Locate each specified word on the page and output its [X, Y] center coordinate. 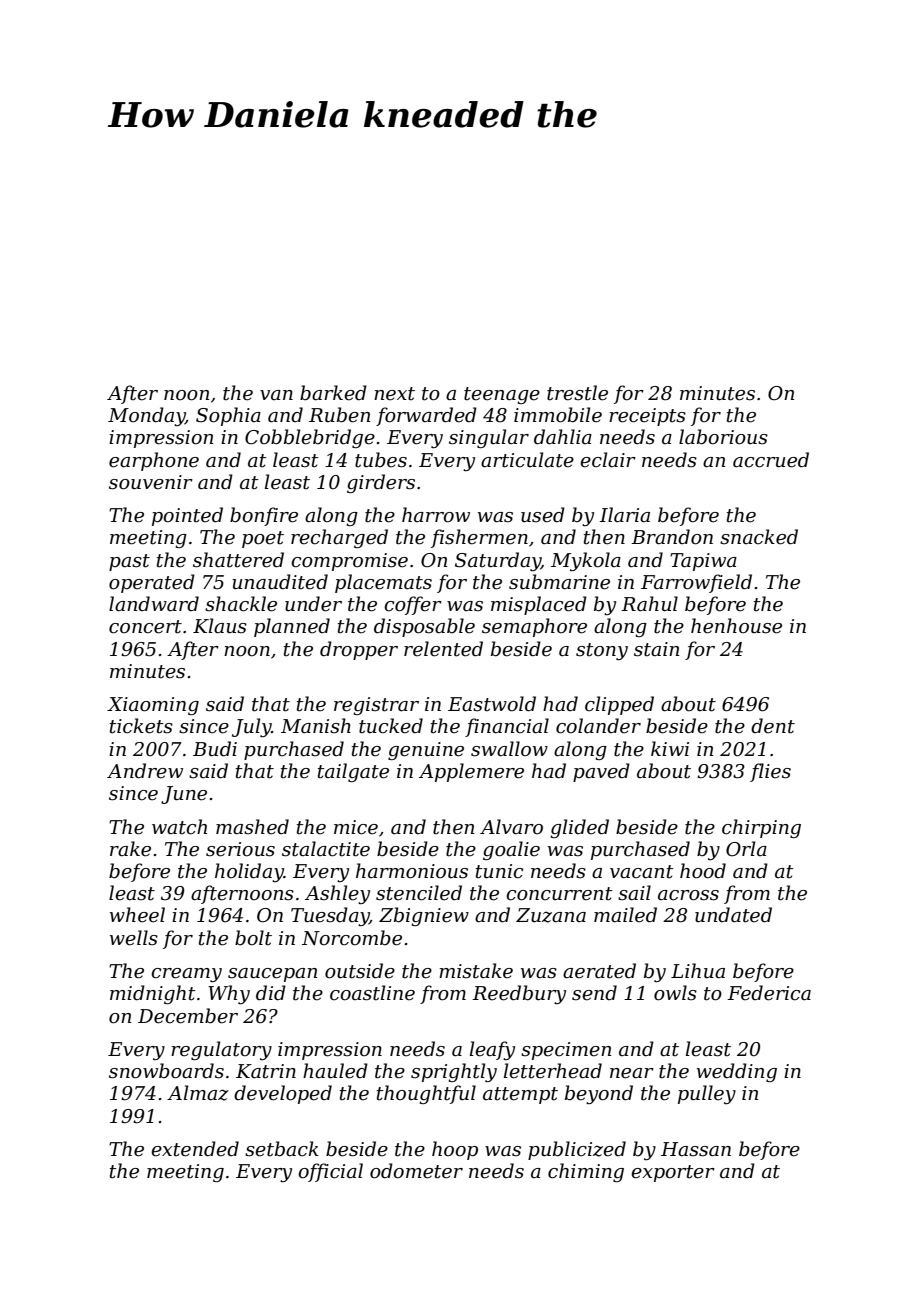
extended [195, 1149]
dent [773, 726]
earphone [154, 461]
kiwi [670, 748]
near [632, 1073]
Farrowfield [696, 583]
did [271, 993]
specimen [566, 1051]
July [252, 727]
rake [130, 849]
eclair [608, 460]
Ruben [339, 415]
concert [145, 627]
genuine [426, 751]
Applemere [471, 772]
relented [443, 649]
